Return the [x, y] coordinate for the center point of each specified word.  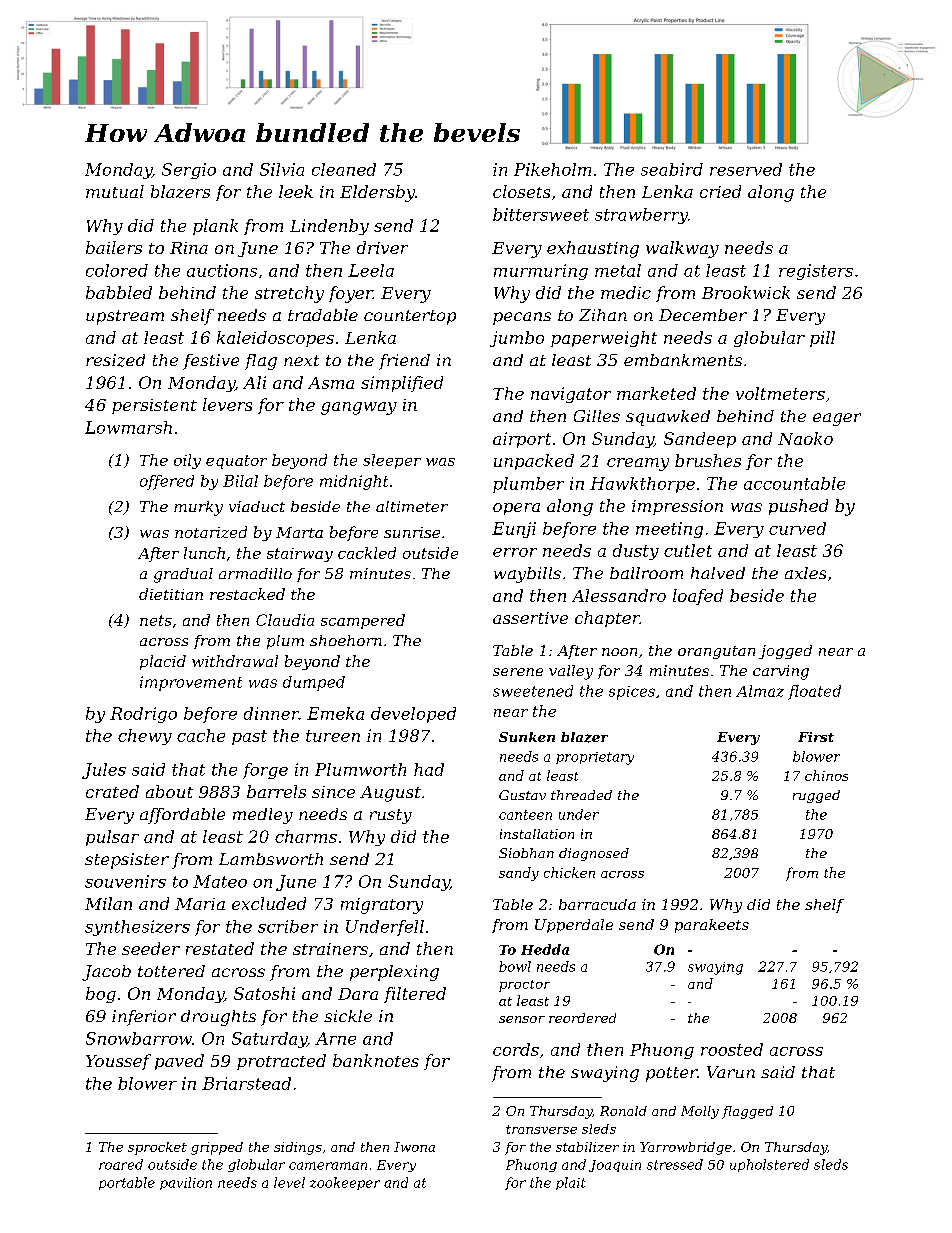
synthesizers [137, 928]
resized [115, 360]
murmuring [541, 272]
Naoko [805, 438]
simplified [402, 384]
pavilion [186, 1183]
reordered [582, 1018]
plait [570, 1183]
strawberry [641, 216]
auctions [222, 270]
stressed [675, 1164]
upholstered [769, 1165]
